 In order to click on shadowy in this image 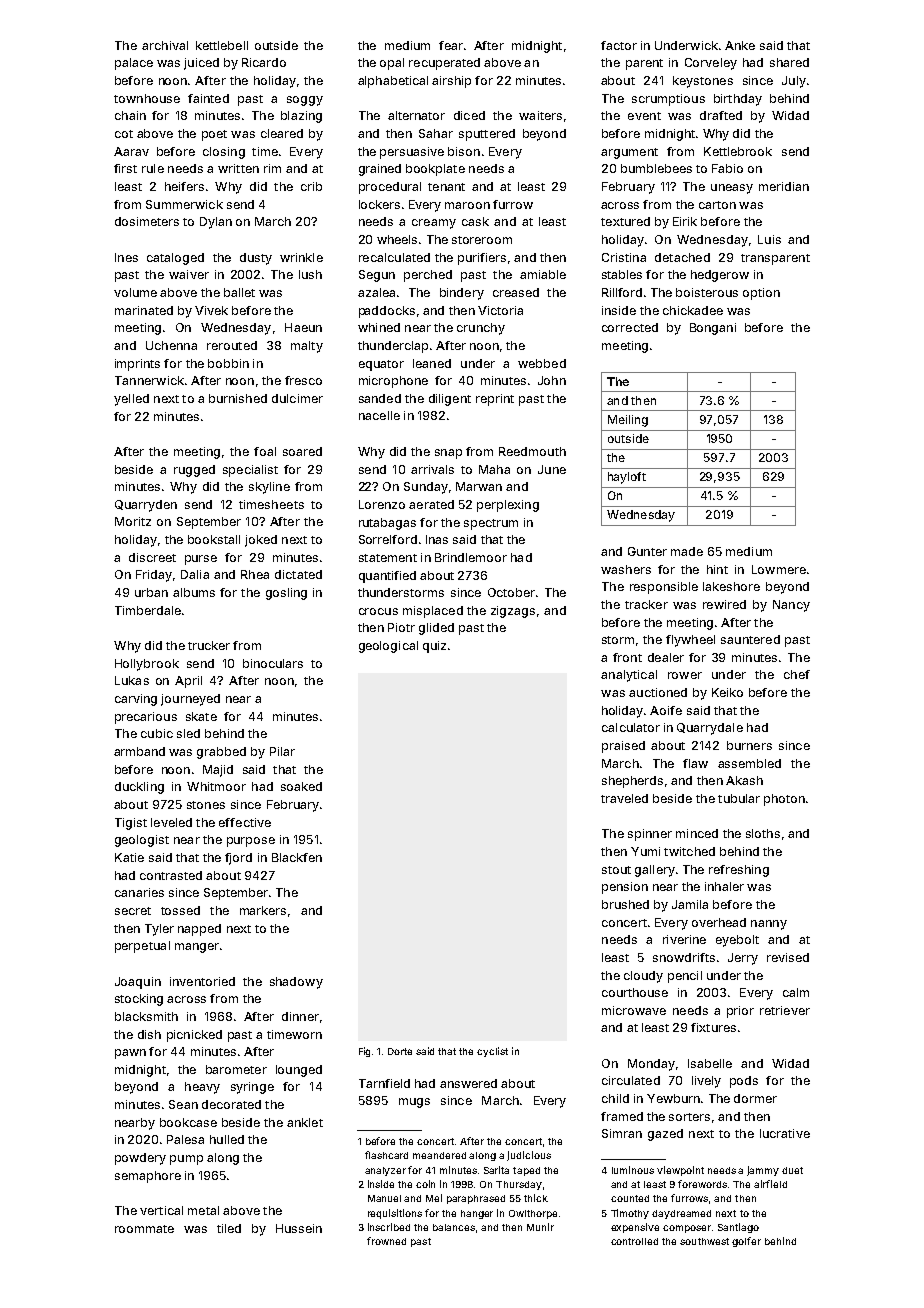, I will do `click(296, 983)`.
